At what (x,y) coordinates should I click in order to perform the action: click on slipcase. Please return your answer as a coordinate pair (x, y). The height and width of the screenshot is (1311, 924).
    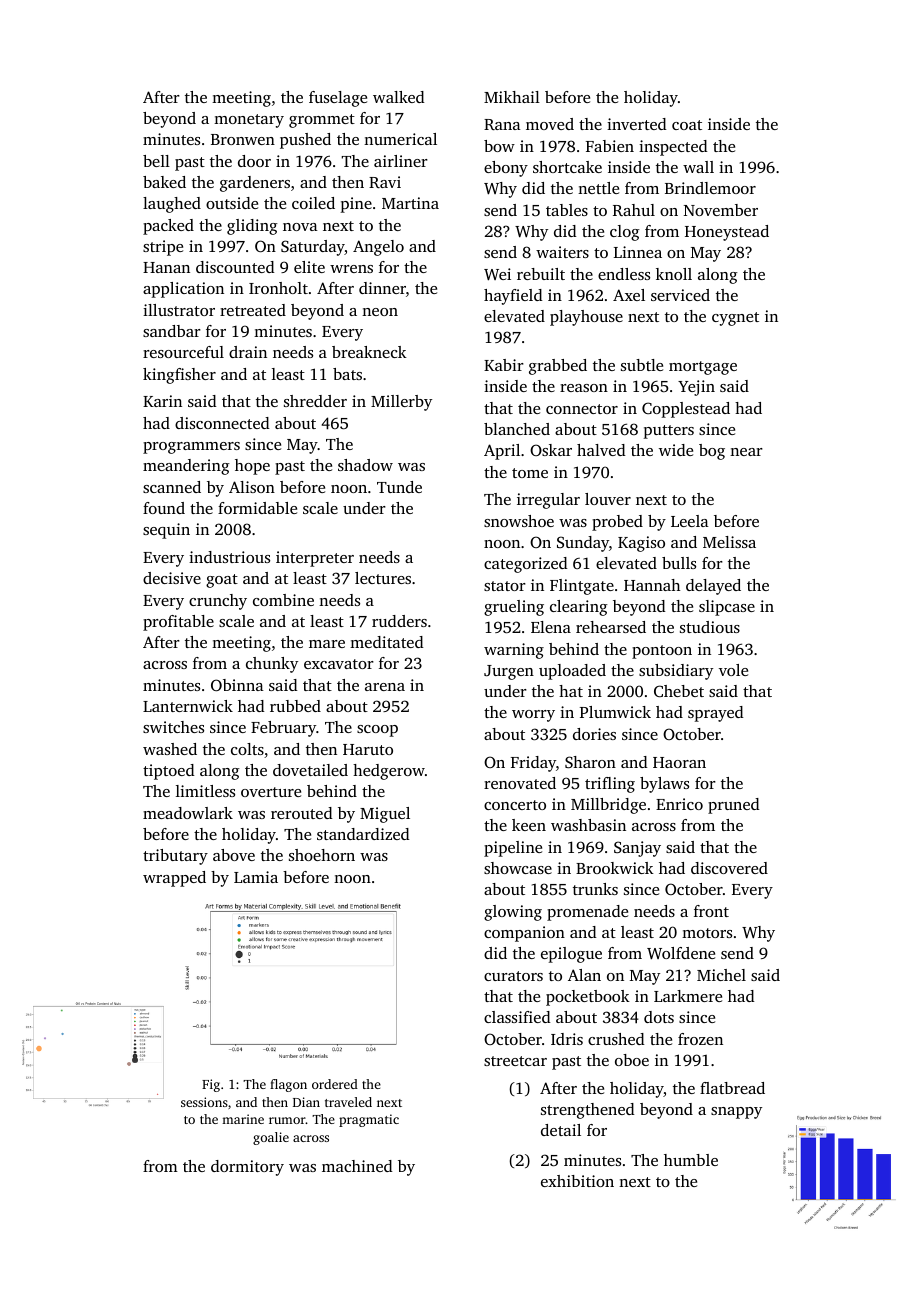
    Looking at the image, I should click on (727, 608).
